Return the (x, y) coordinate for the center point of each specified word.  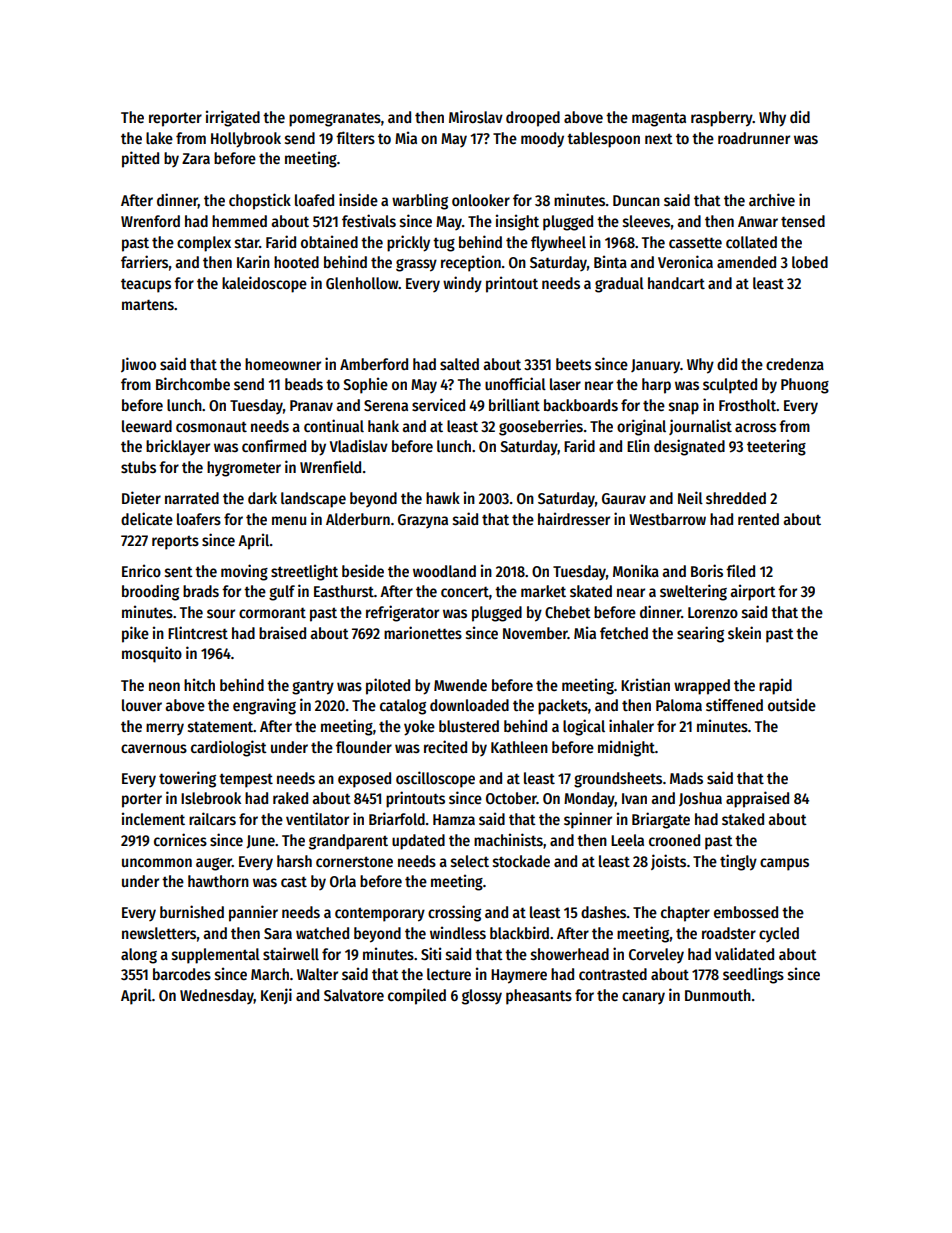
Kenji (276, 996)
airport (753, 592)
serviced (438, 404)
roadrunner (754, 138)
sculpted (730, 386)
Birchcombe (193, 383)
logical (584, 727)
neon (164, 686)
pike (135, 634)
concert (465, 592)
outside (792, 704)
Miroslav (476, 116)
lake (159, 138)
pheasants (539, 997)
